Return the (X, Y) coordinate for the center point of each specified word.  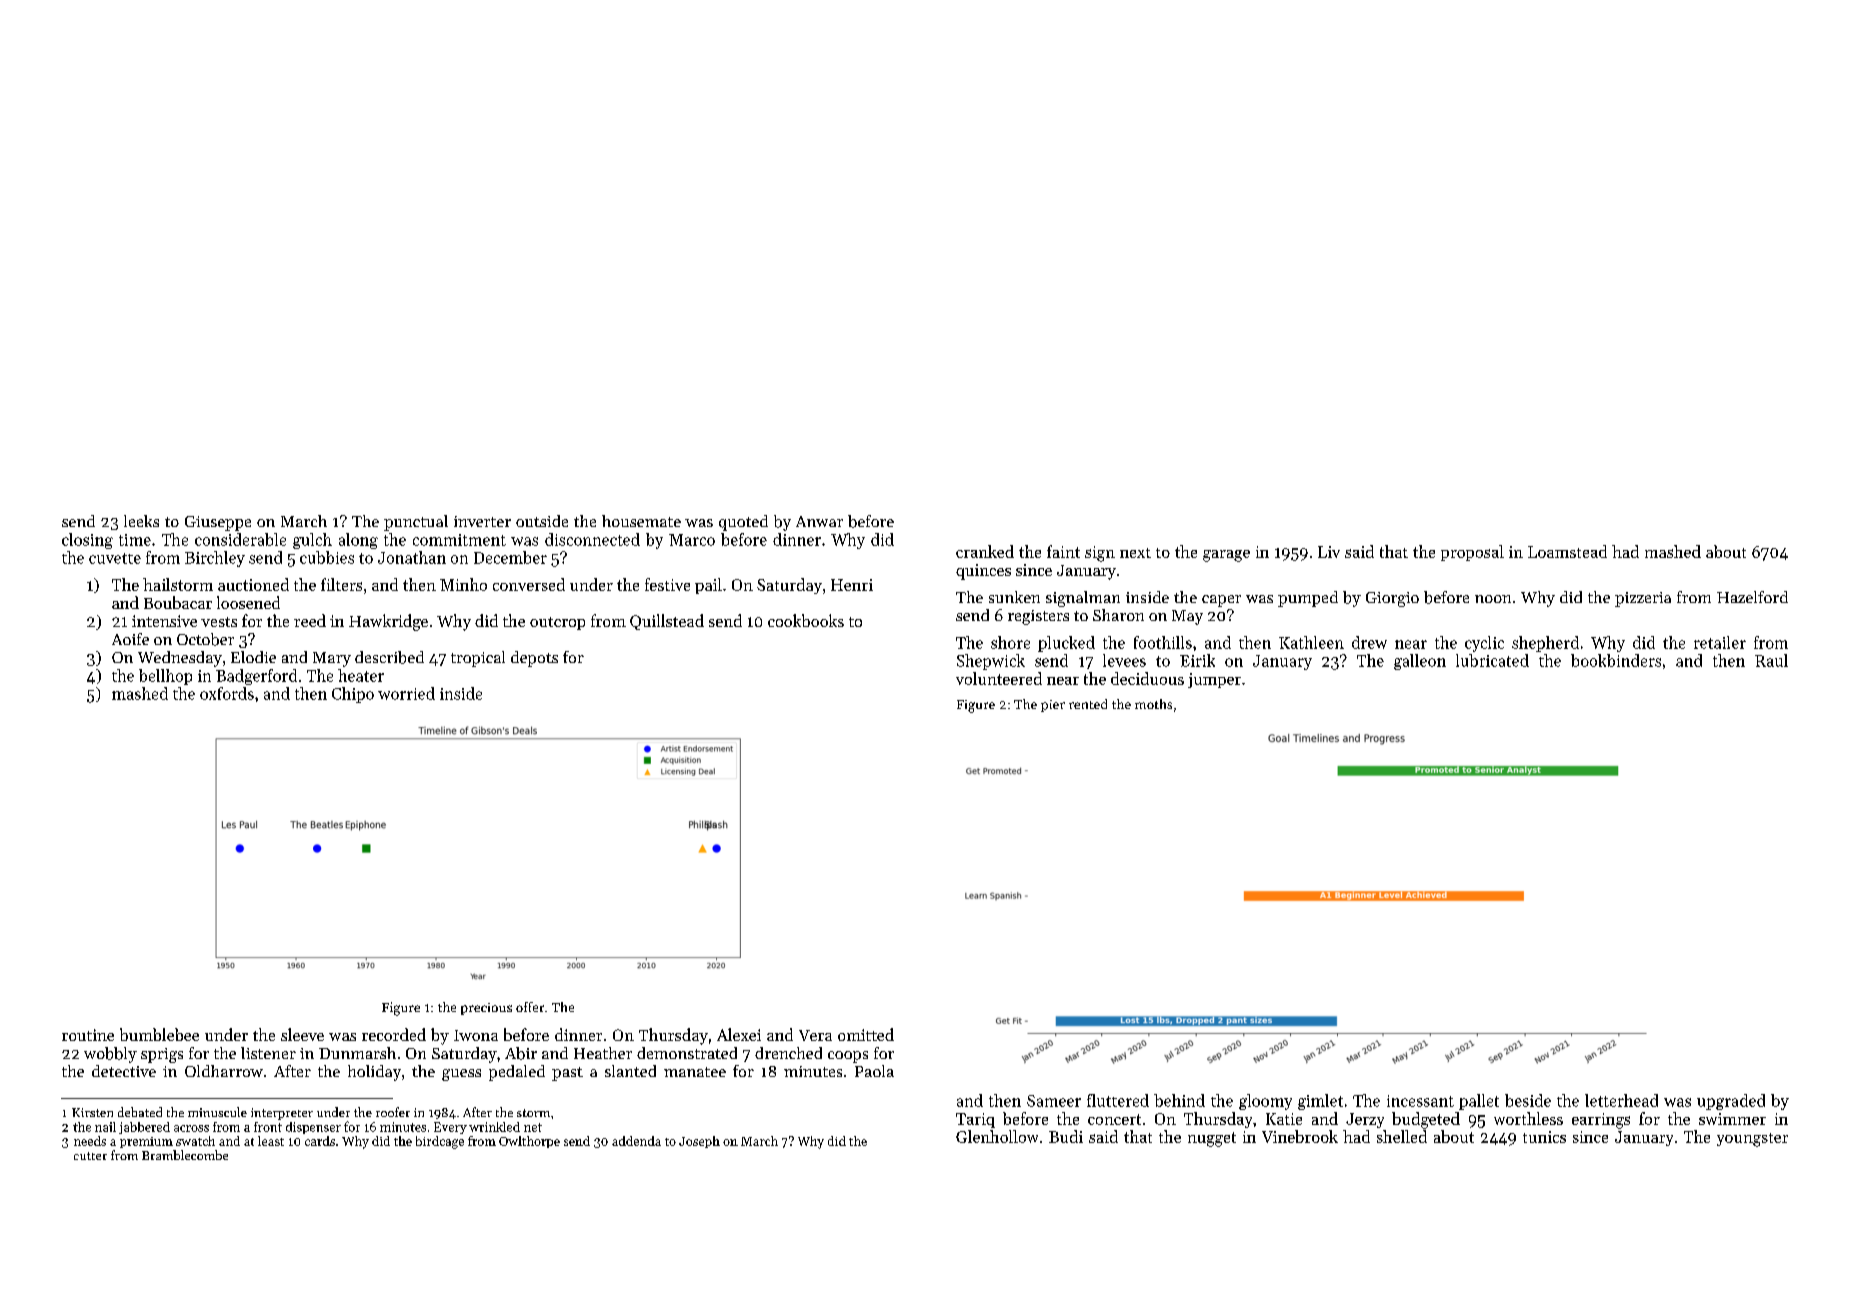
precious (486, 1009)
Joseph (699, 1142)
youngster (1752, 1140)
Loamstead (1567, 551)
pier (1053, 706)
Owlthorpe (529, 1142)
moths (1153, 704)
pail (708, 586)
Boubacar (178, 602)
